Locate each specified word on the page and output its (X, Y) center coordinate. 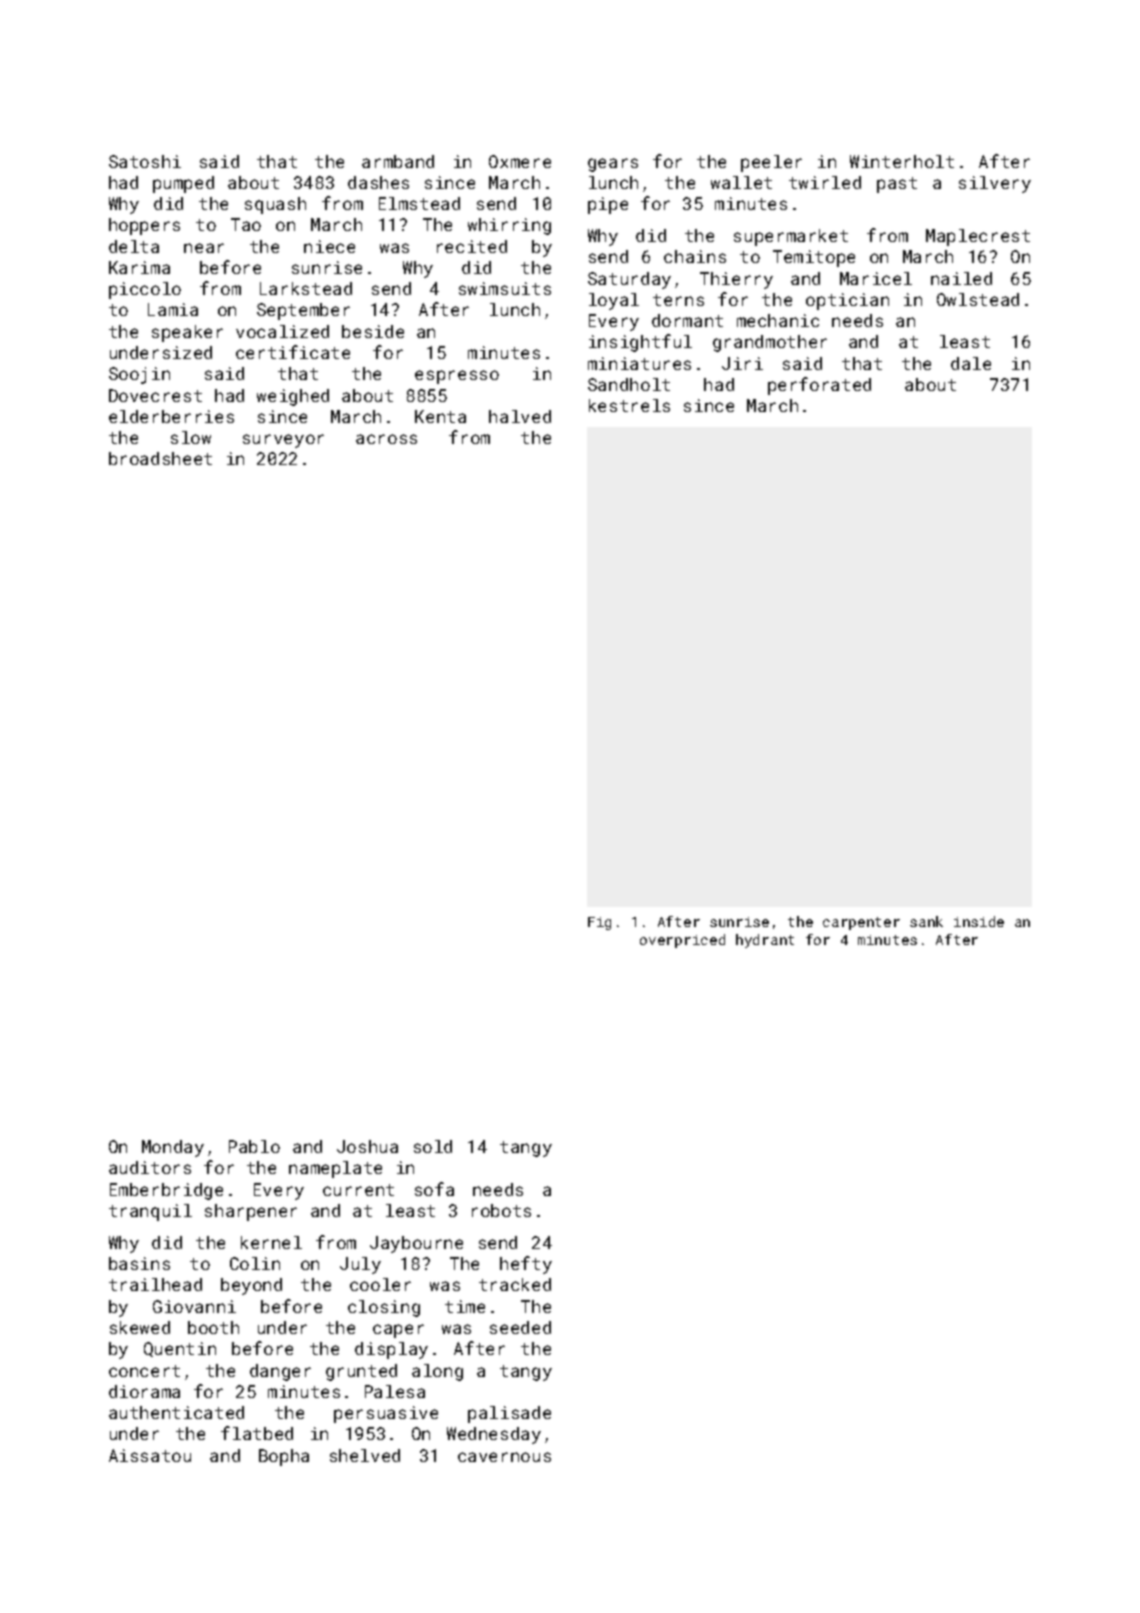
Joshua (367, 1146)
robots (501, 1210)
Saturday (629, 280)
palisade (509, 1414)
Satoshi (145, 161)
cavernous (504, 1457)
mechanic (778, 320)
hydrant (765, 941)
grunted (361, 1372)
